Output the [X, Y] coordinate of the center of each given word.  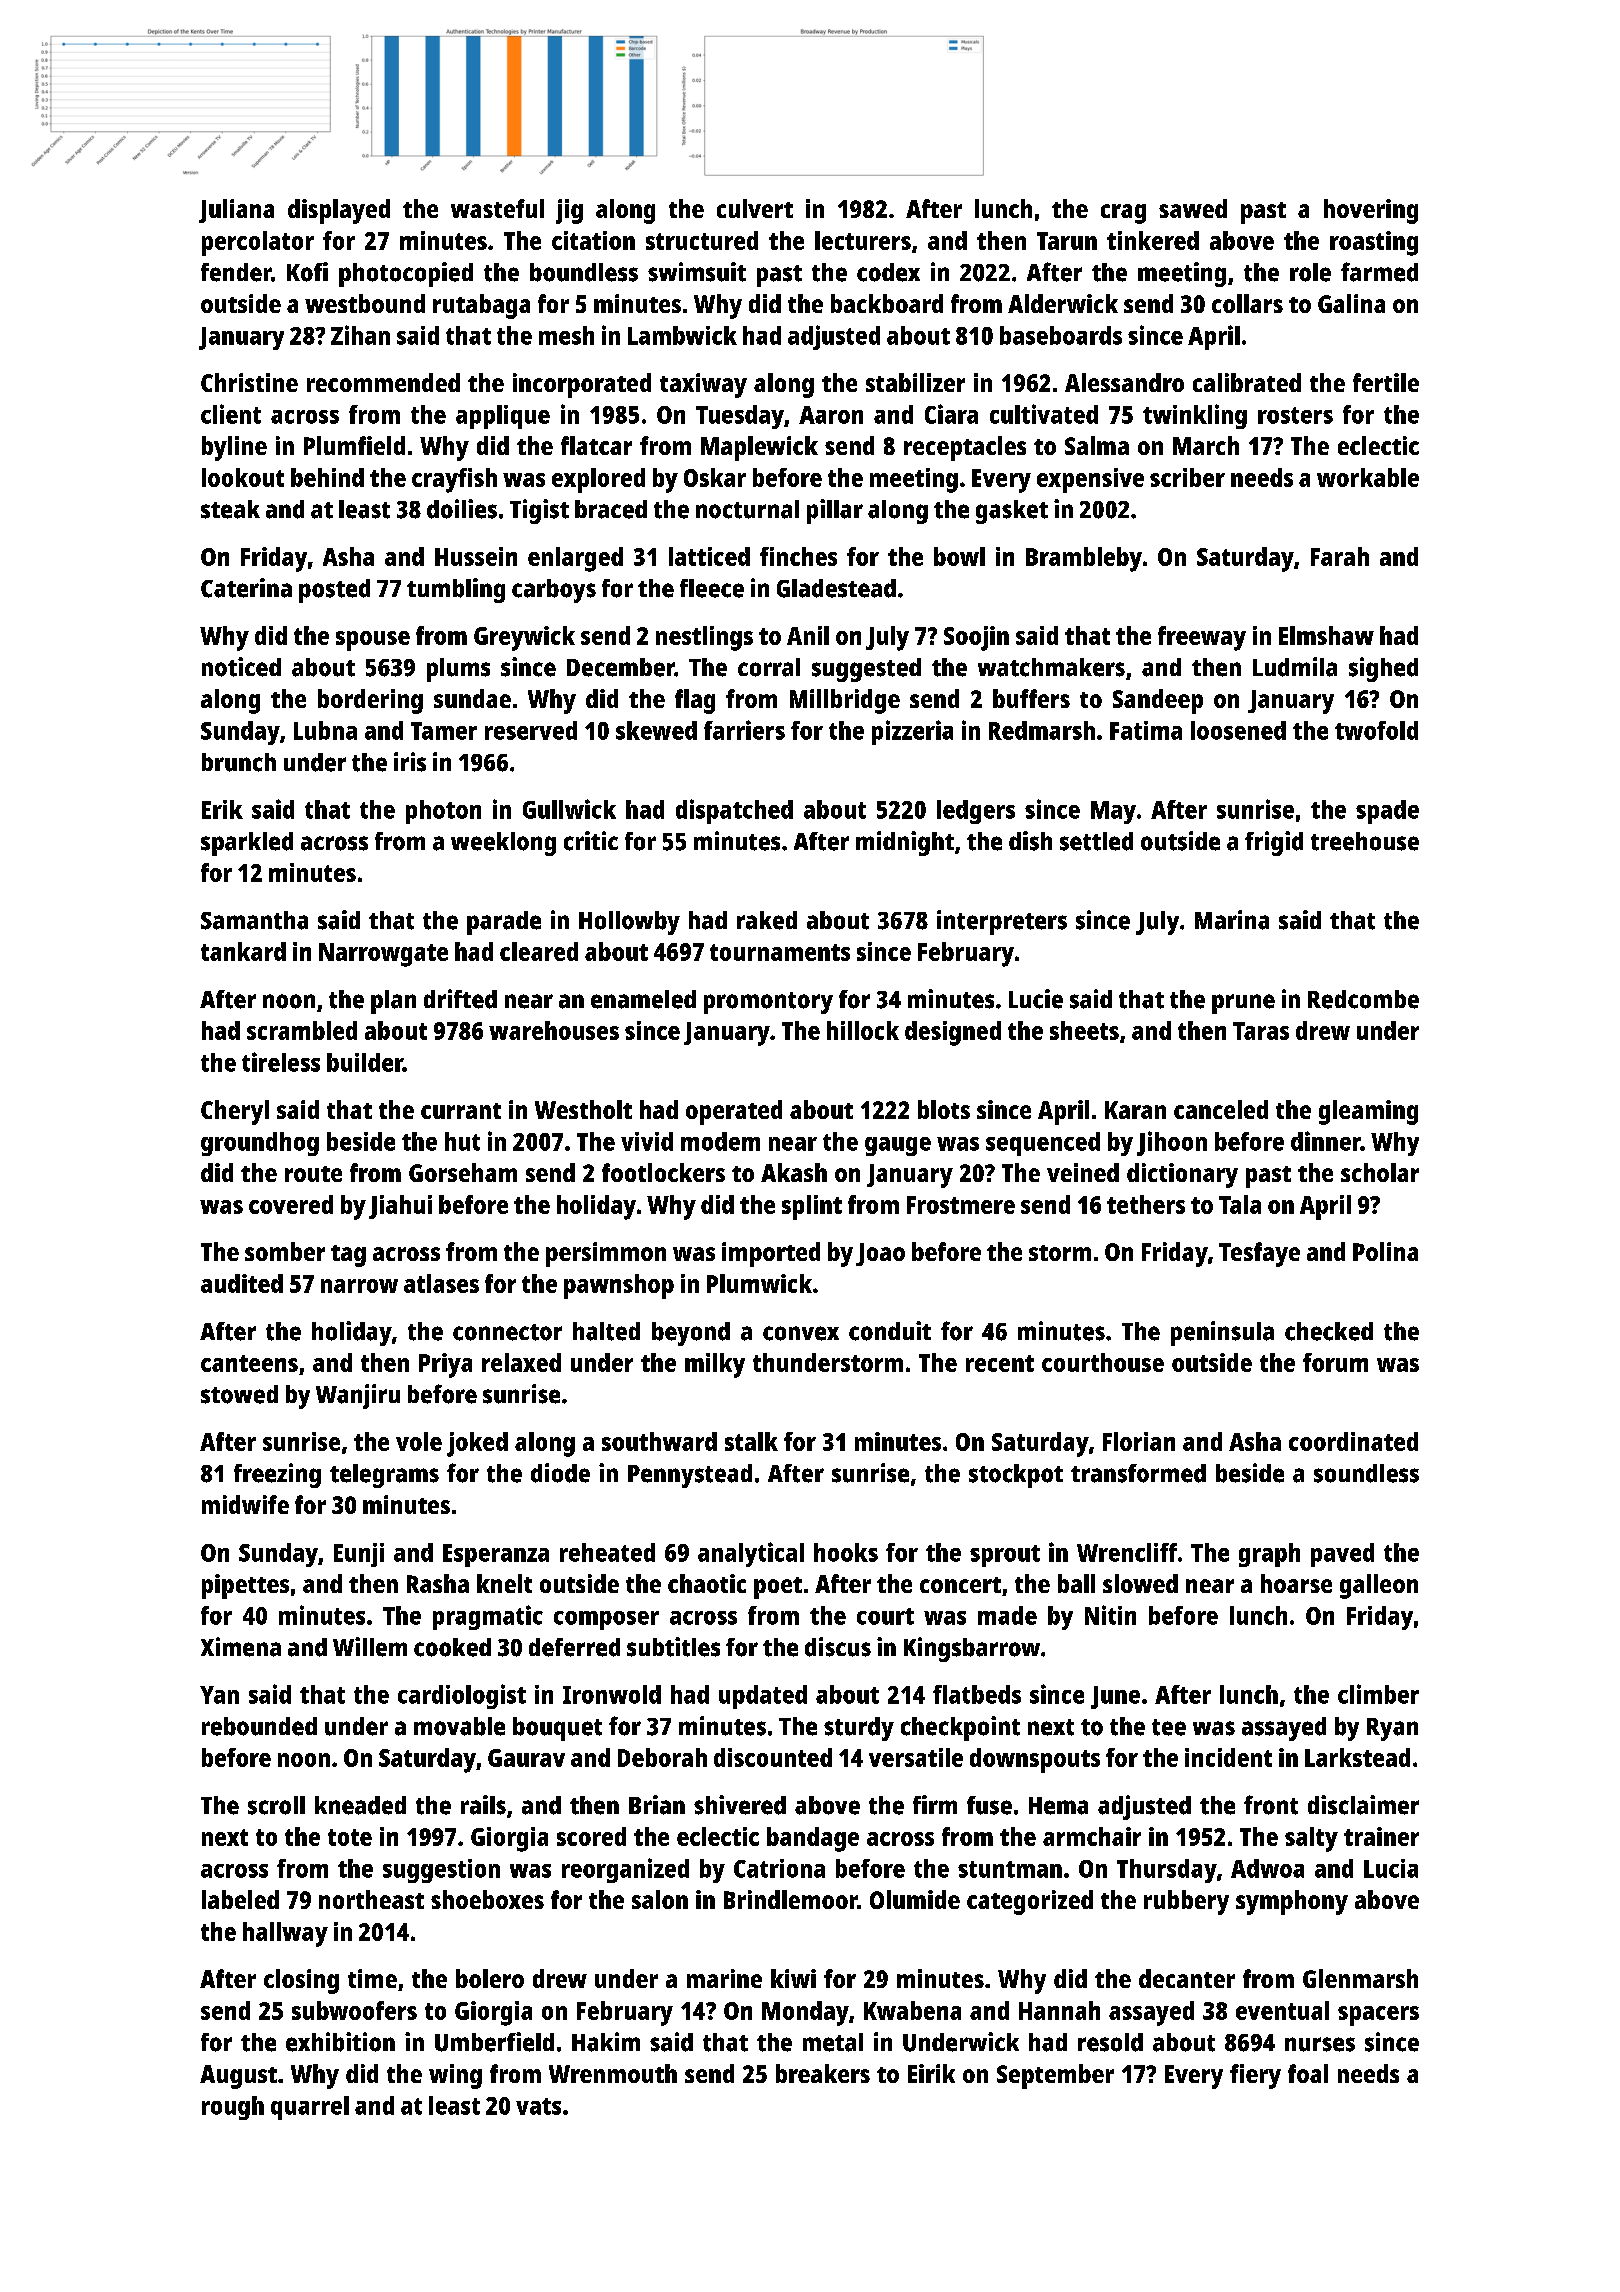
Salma [1097, 445]
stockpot [1016, 1476]
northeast [371, 1899]
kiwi [793, 1978]
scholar [1380, 1172]
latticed [709, 556]
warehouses [554, 1030]
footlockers [663, 1172]
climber [1378, 1694]
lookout [243, 477]
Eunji [359, 1555]
